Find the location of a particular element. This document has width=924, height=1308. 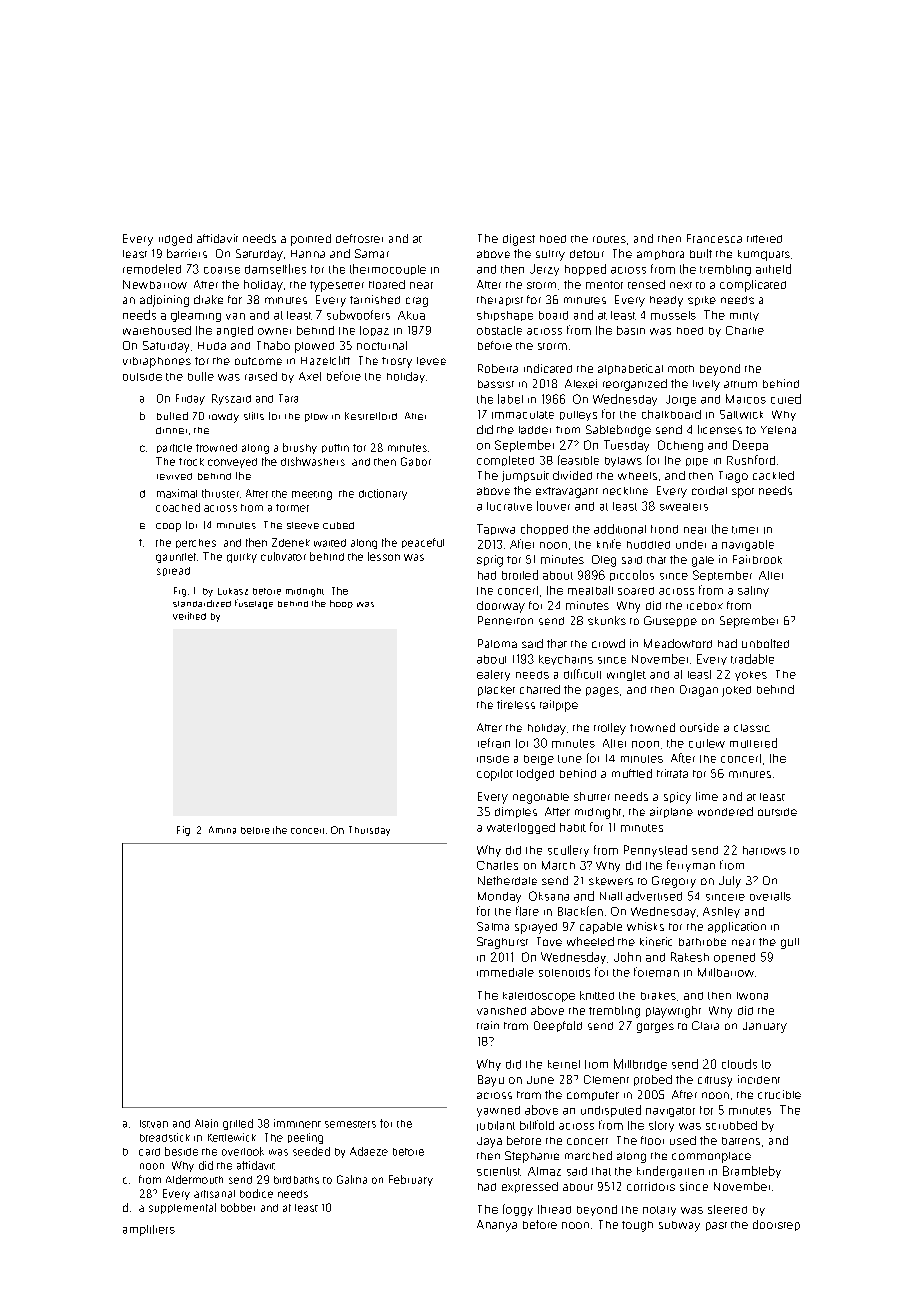

semesters is located at coordinates (350, 1124).
